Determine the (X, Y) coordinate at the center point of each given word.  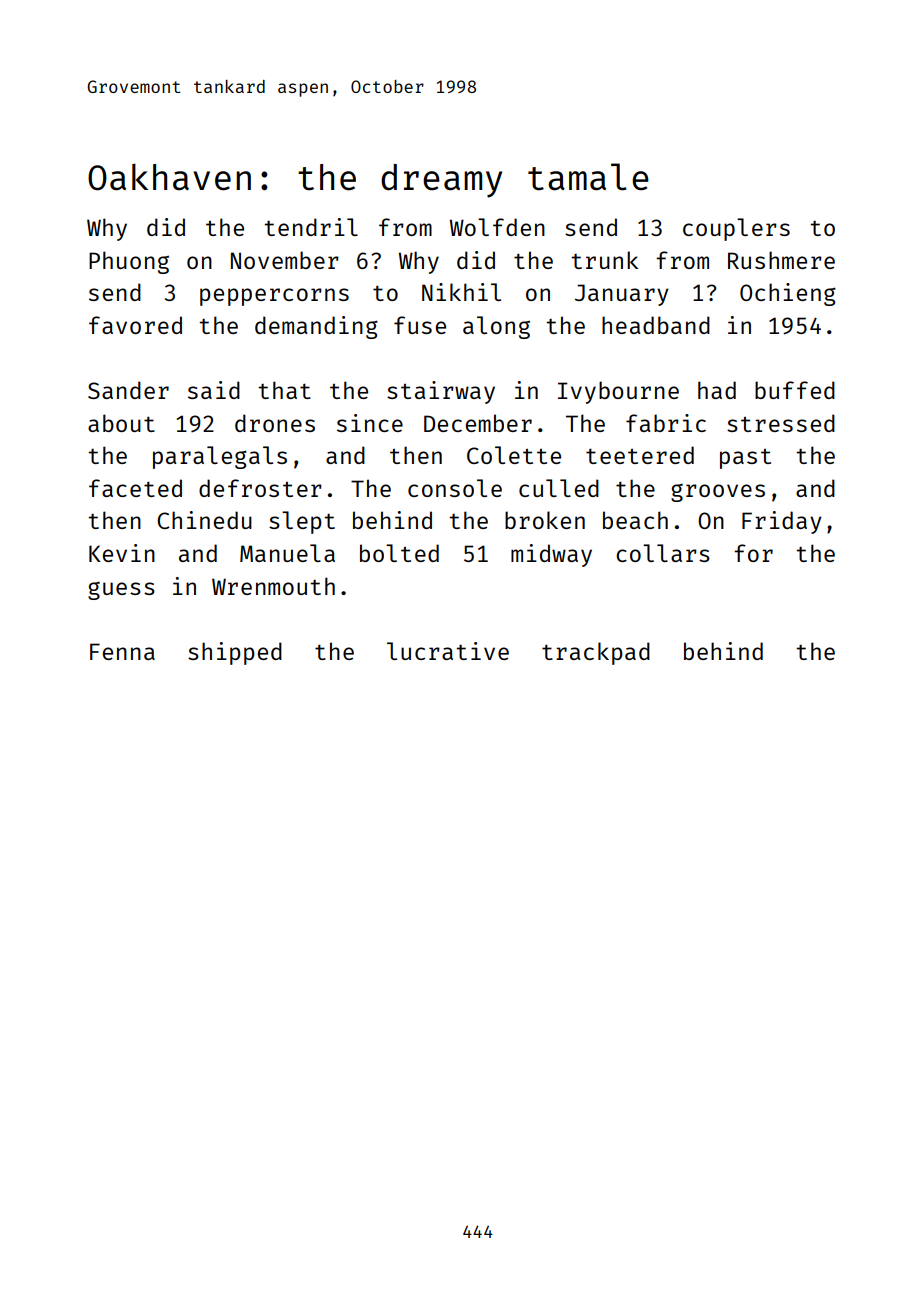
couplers (736, 229)
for (753, 553)
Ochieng (788, 294)
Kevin (122, 553)
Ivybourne (618, 392)
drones (275, 423)
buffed (795, 390)
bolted (399, 553)
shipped (235, 653)
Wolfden (497, 227)
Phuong (129, 262)
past (745, 459)
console (455, 488)
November (285, 260)
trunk (604, 260)
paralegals (220, 457)
